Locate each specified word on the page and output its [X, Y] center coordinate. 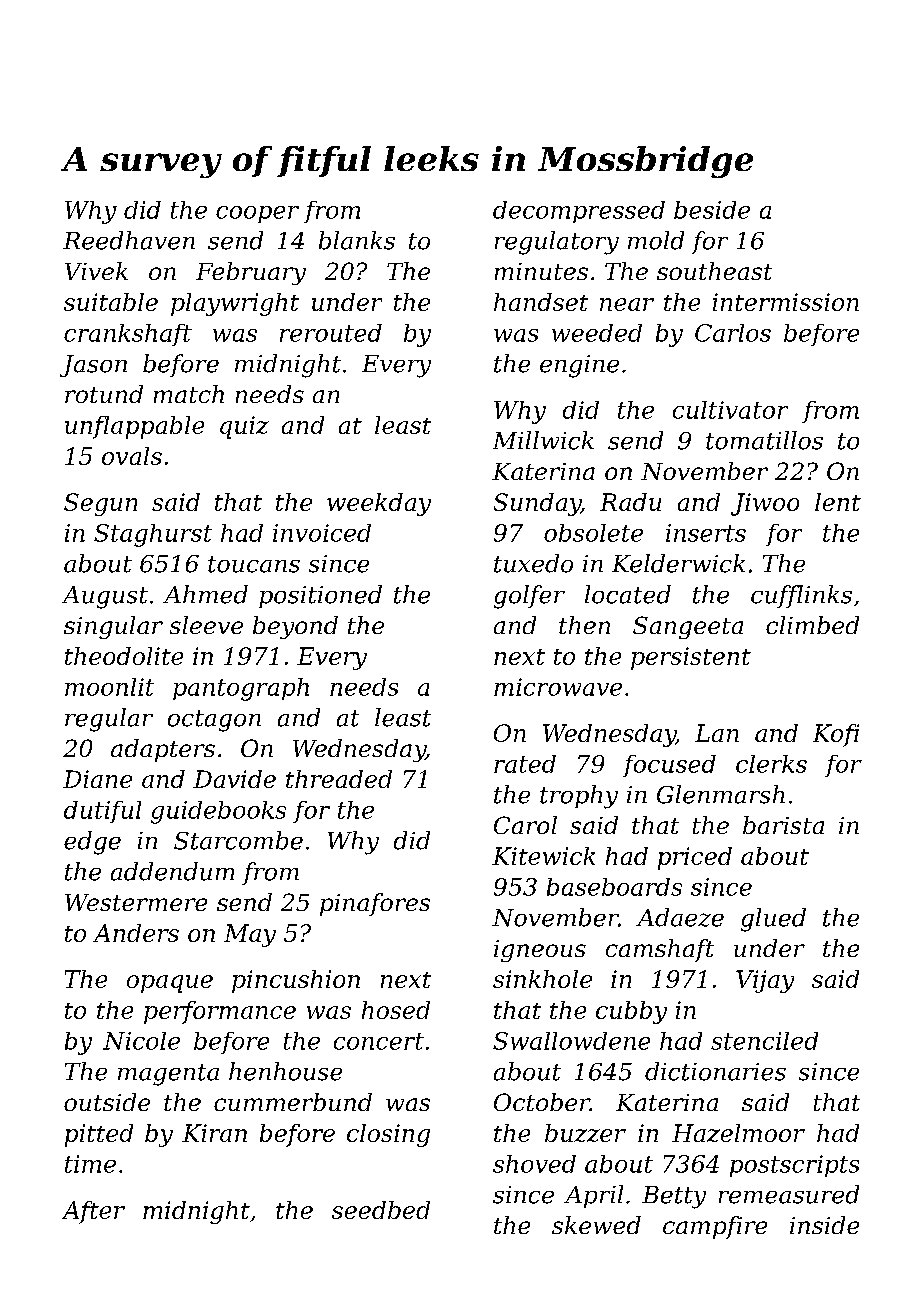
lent [838, 502]
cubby [631, 1012]
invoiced [322, 533]
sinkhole [542, 979]
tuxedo [533, 563]
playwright [235, 304]
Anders [136, 933]
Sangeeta [688, 627]
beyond [295, 627]
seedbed [381, 1210]
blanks [357, 240]
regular [109, 720]
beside [712, 210]
